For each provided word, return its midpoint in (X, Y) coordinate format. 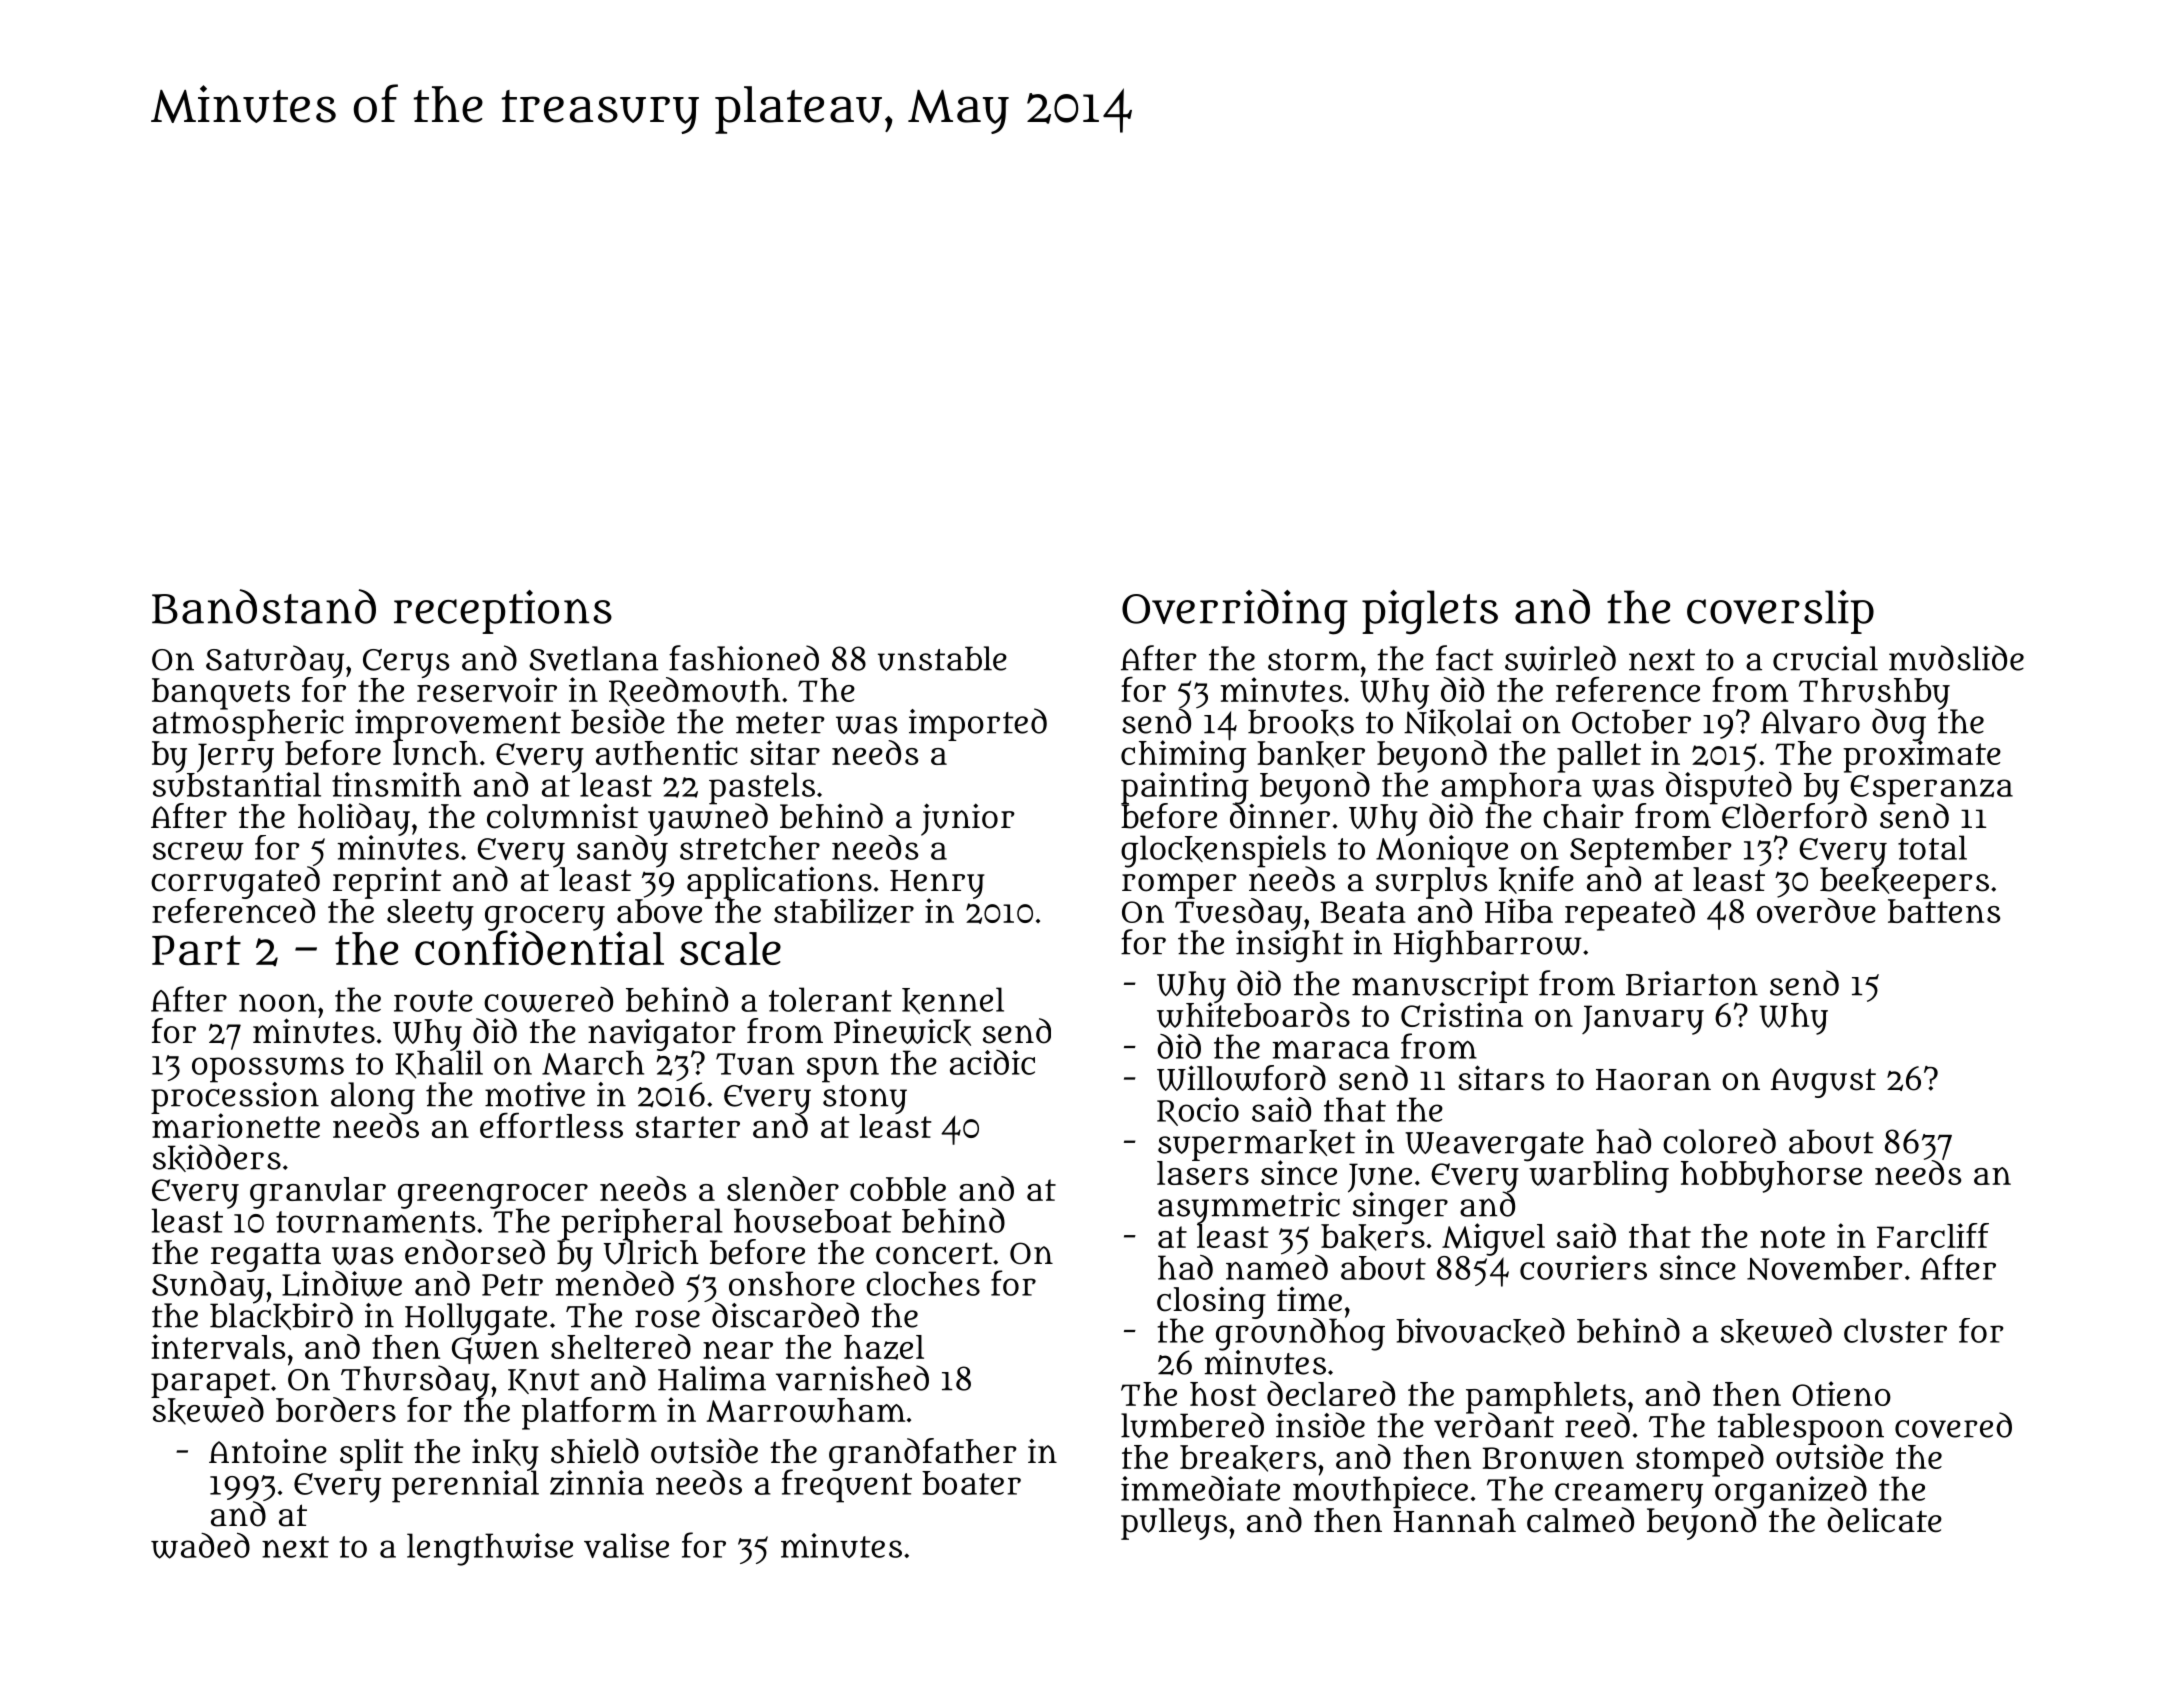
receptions (503, 612)
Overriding (1235, 612)
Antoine (268, 1451)
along (373, 1098)
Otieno (1841, 1393)
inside (1320, 1425)
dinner (1280, 816)
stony (865, 1099)
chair (1583, 816)
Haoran (1653, 1080)
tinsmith (396, 784)
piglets (1430, 612)
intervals (218, 1347)
